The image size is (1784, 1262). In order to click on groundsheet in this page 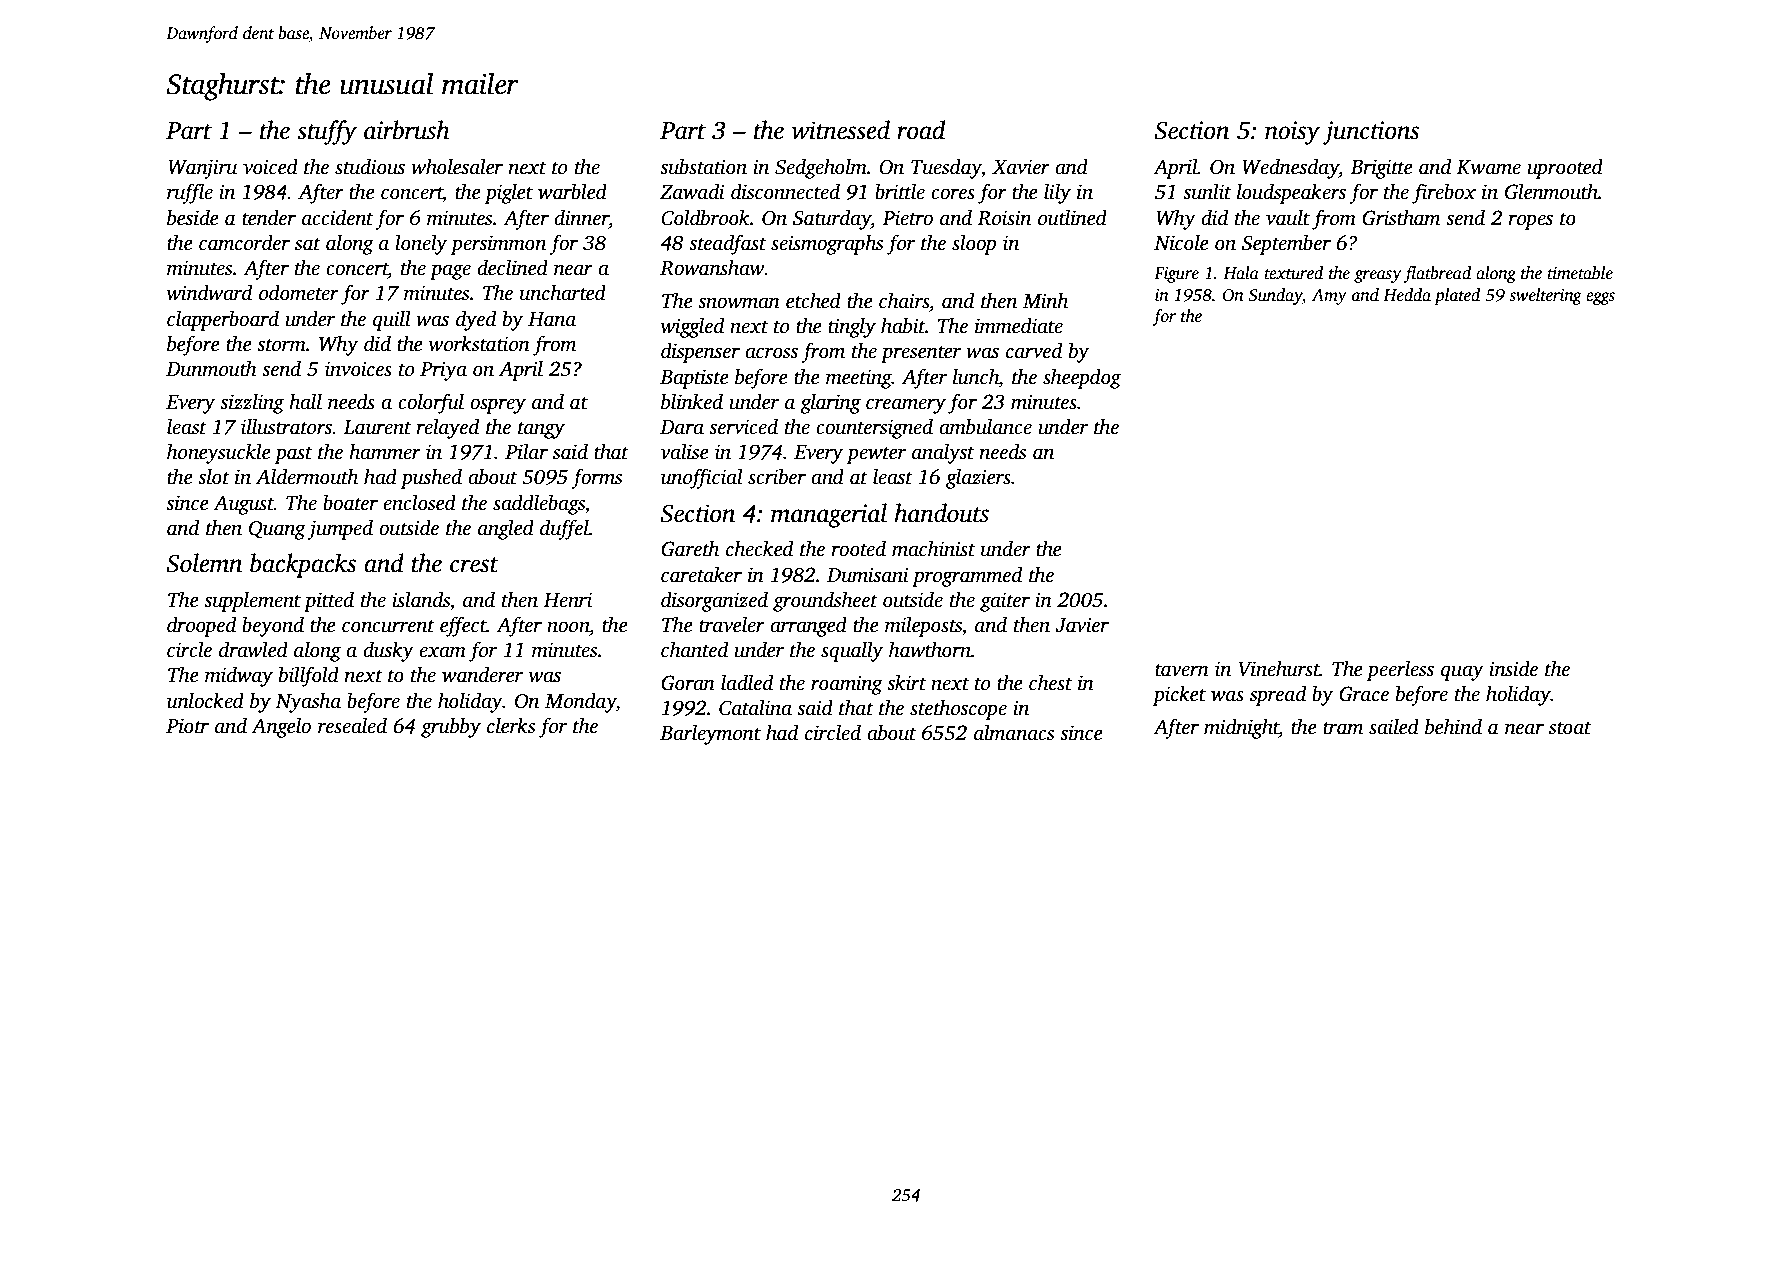, I will do `click(825, 601)`.
